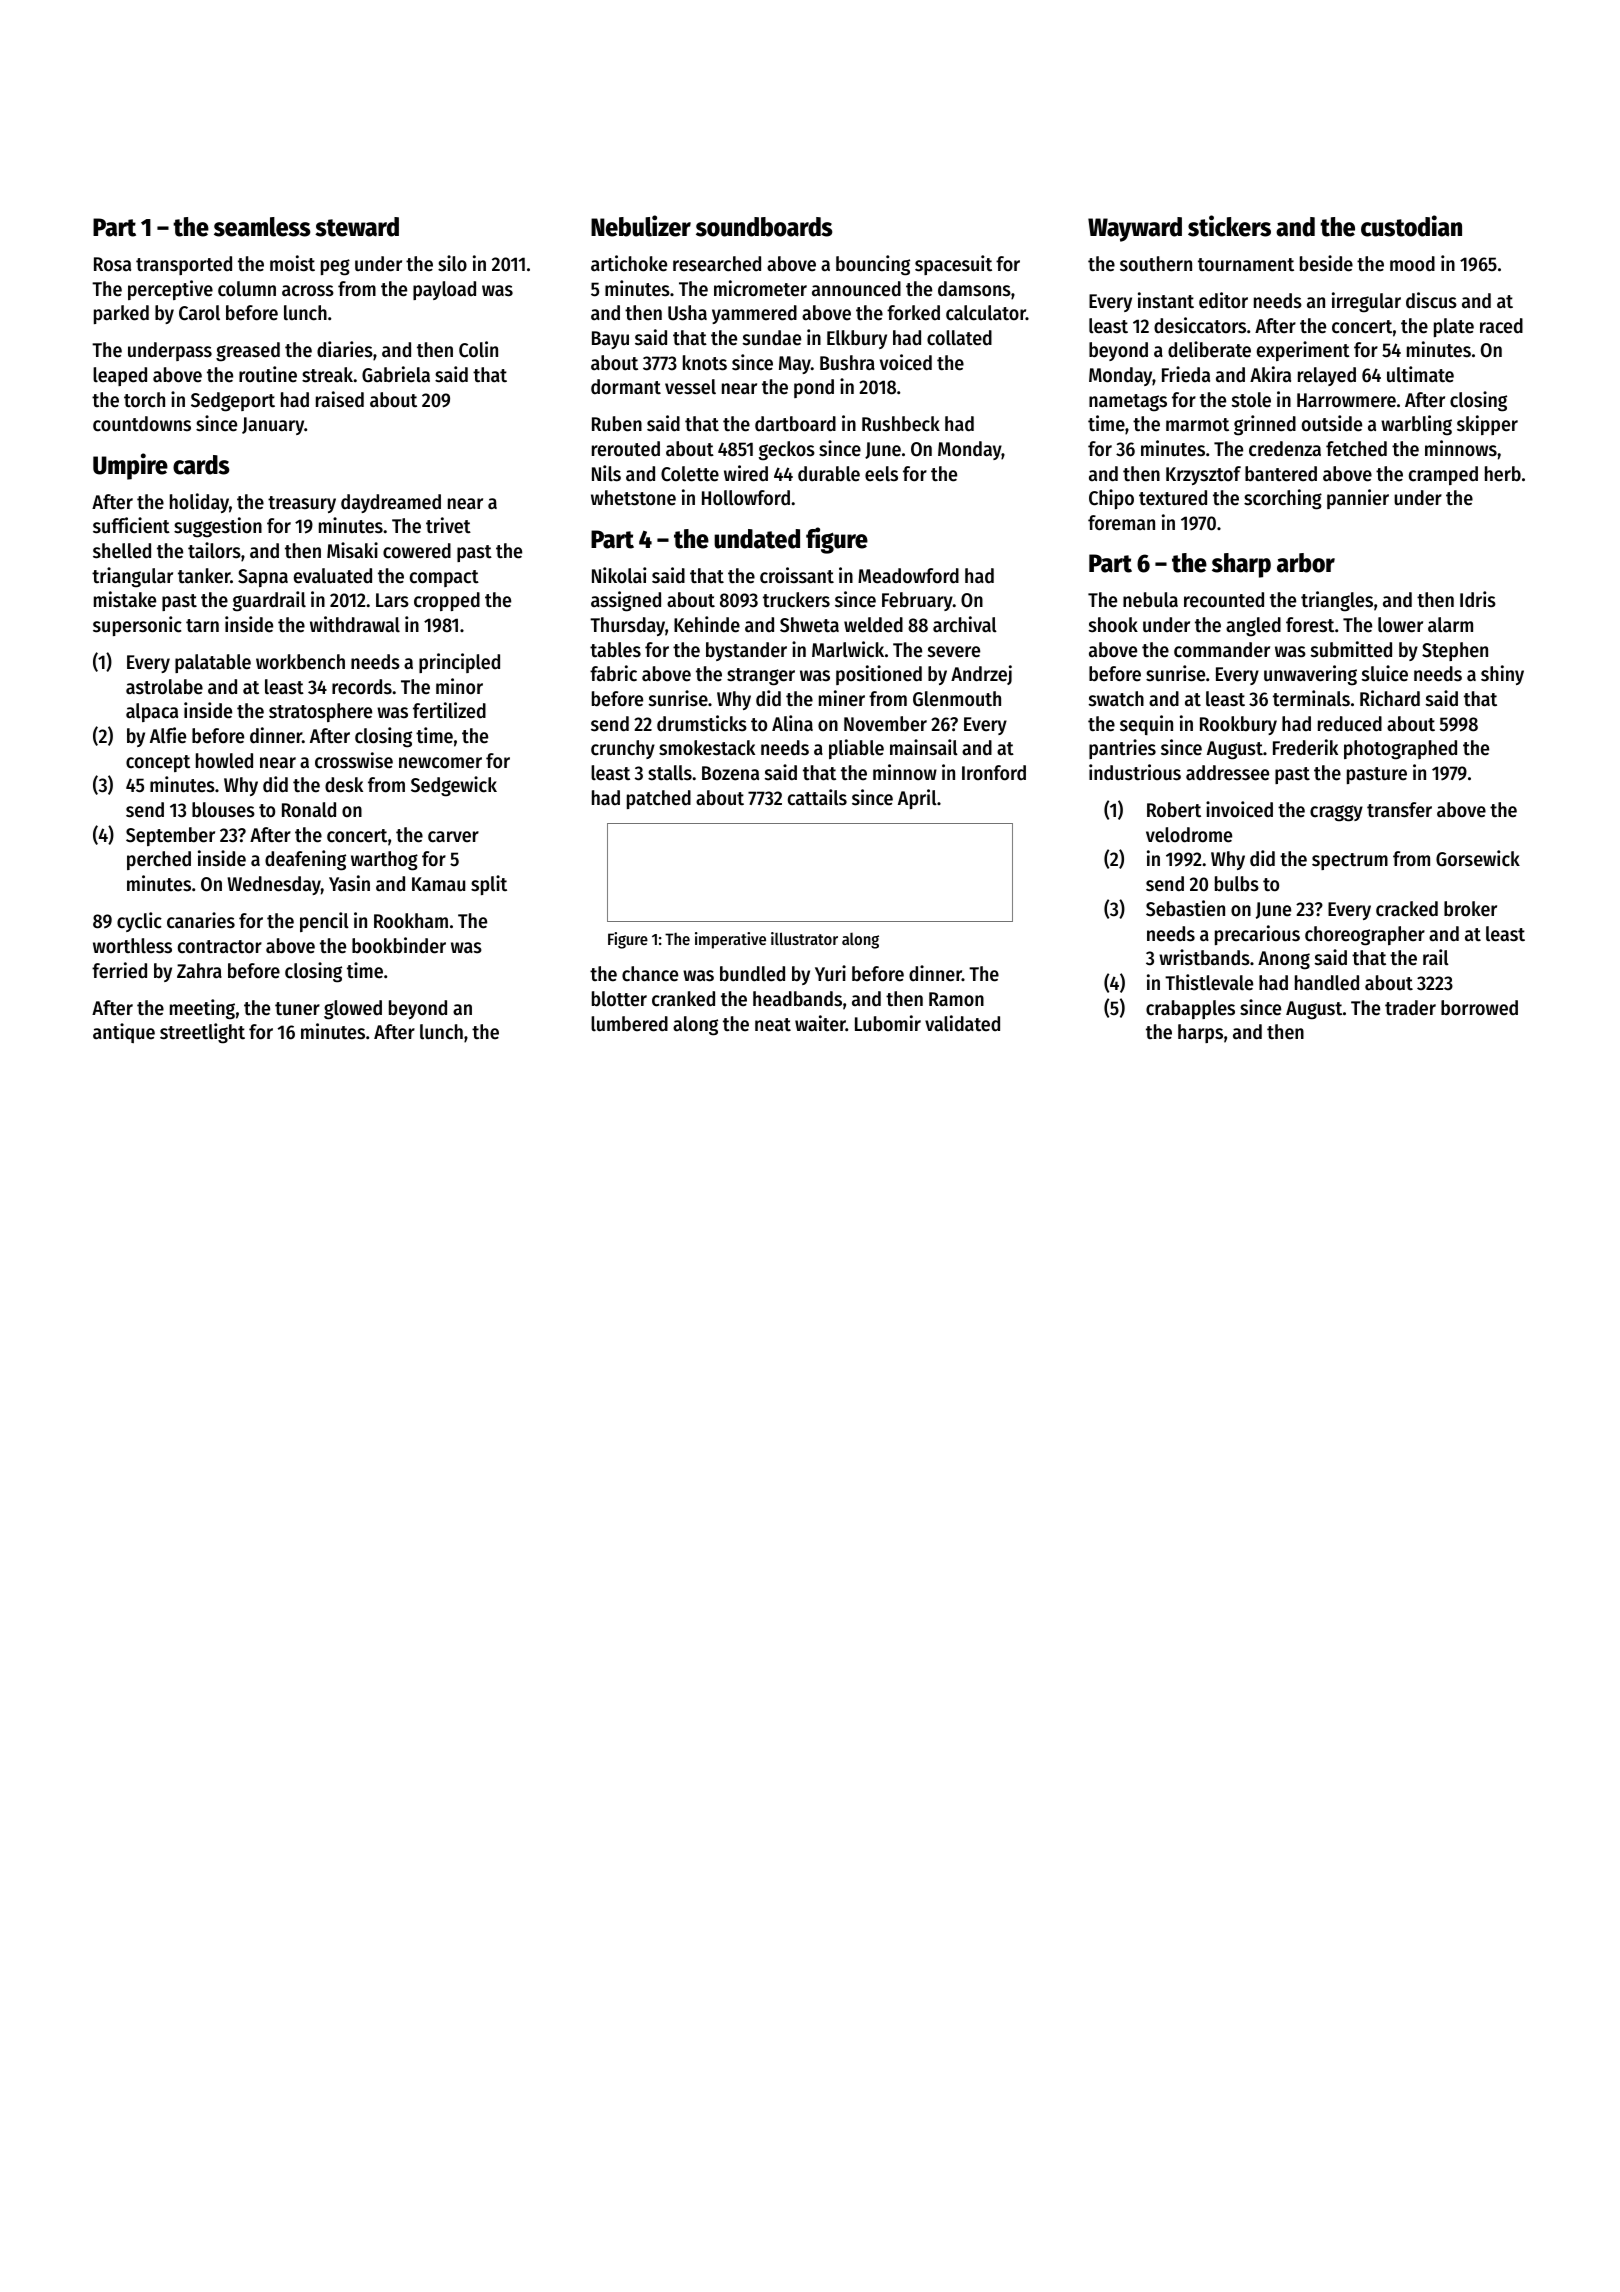  What do you see at coordinates (357, 227) in the screenshot?
I see `steward` at bounding box center [357, 227].
